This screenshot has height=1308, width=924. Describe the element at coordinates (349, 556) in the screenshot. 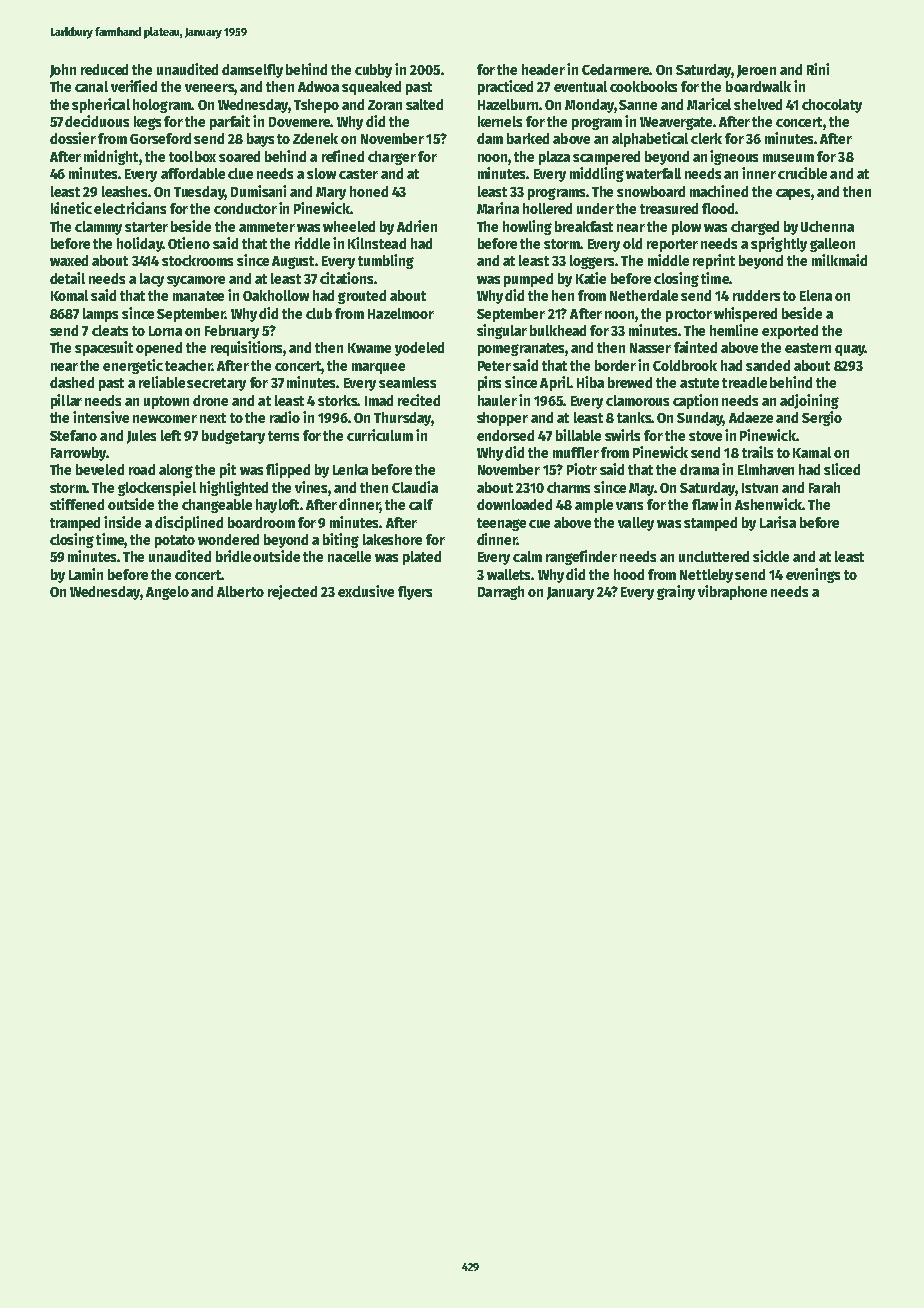

I see `nacelle` at that location.
